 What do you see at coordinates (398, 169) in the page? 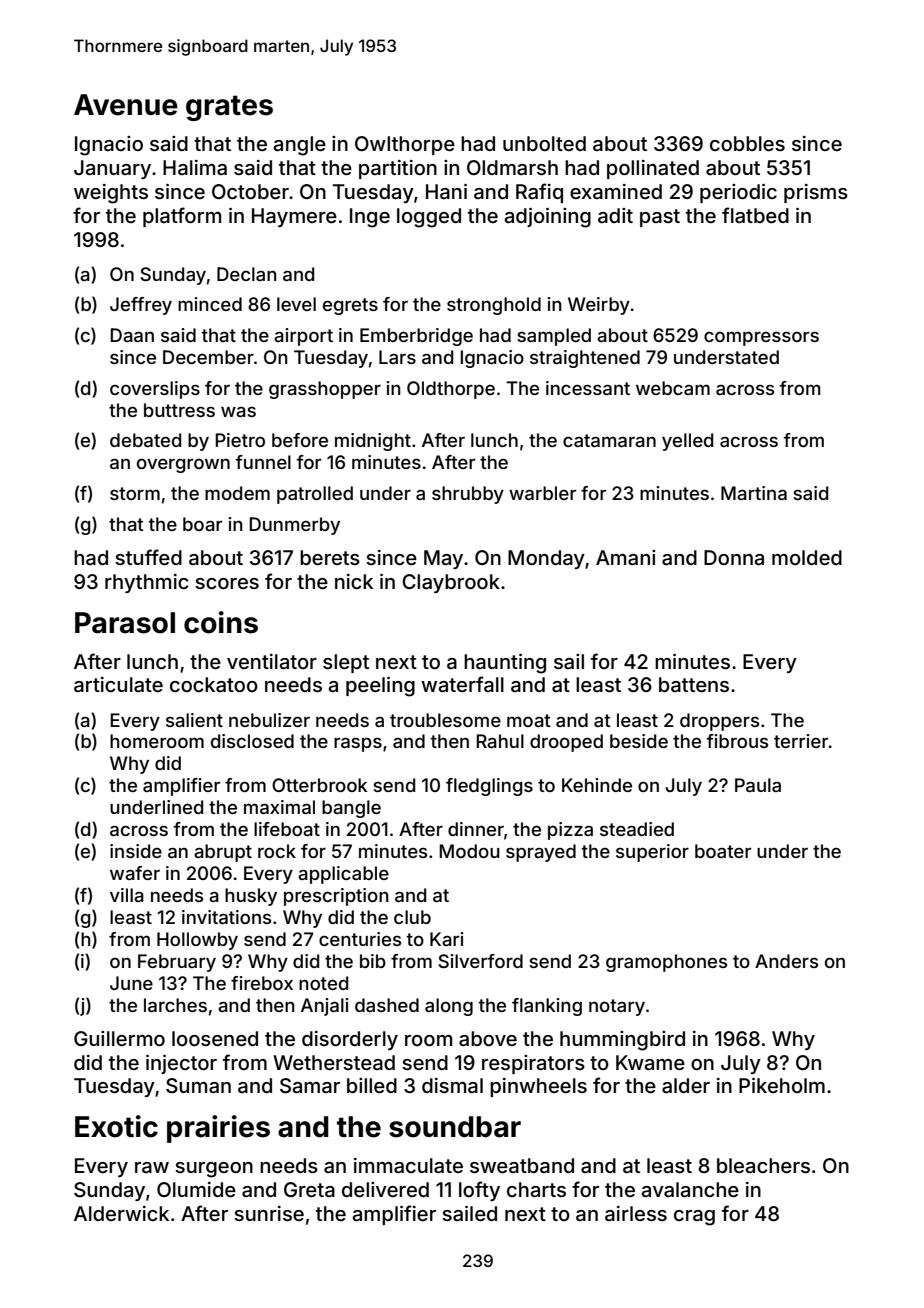
I see `partition` at bounding box center [398, 169].
